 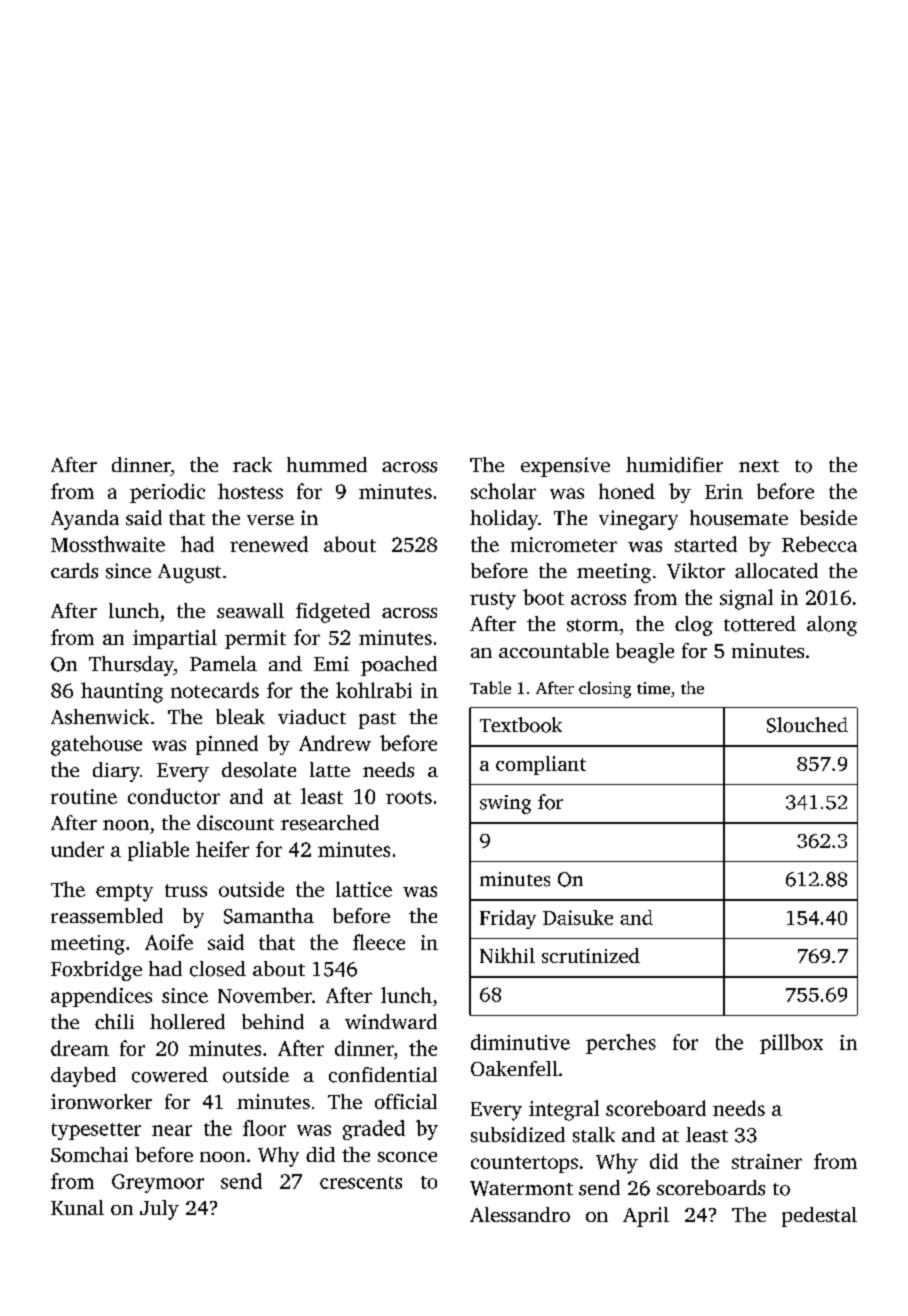 What do you see at coordinates (646, 1217) in the document?
I see `April` at bounding box center [646, 1217].
